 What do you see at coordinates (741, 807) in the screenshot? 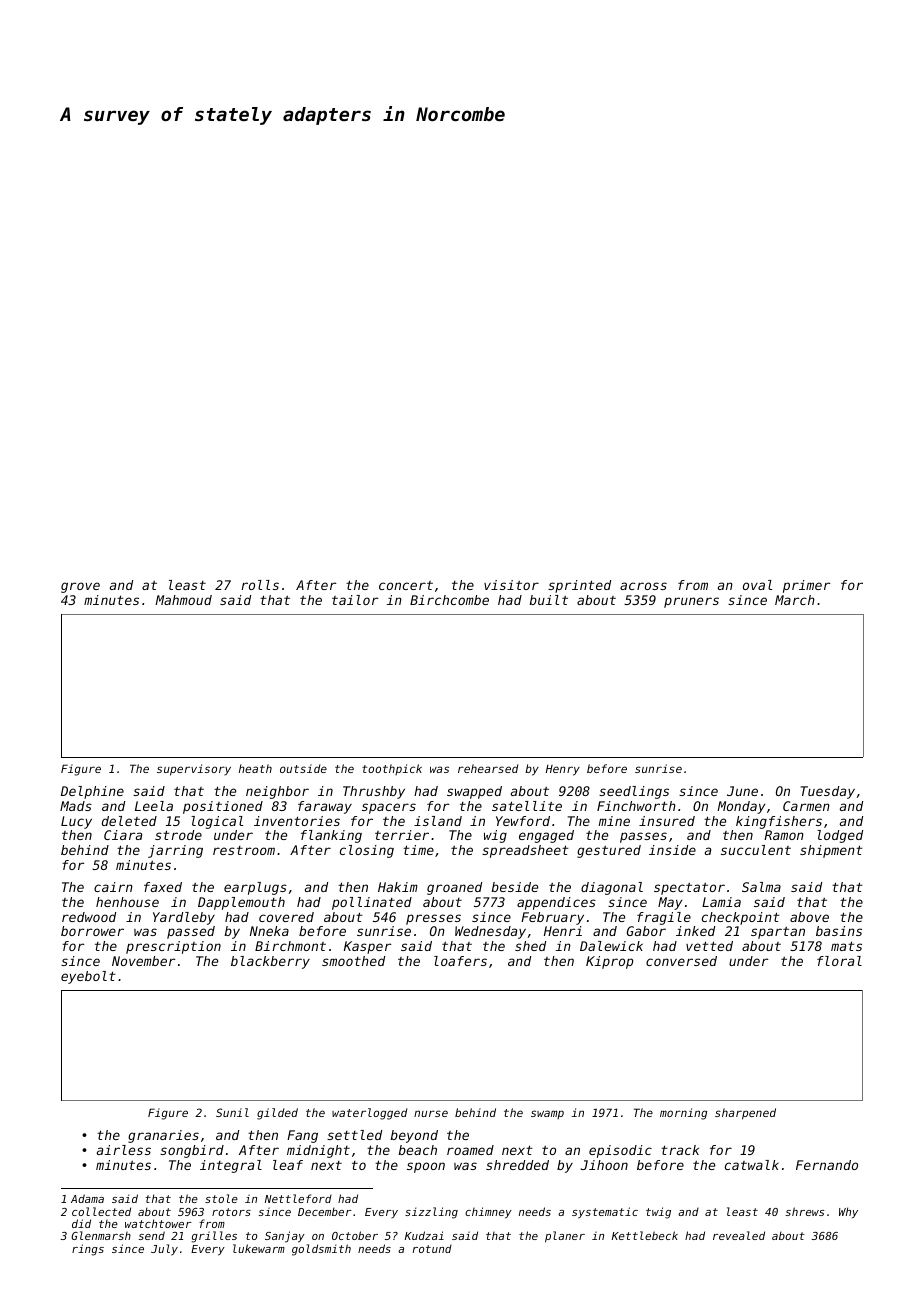
I see `Monday` at bounding box center [741, 807].
